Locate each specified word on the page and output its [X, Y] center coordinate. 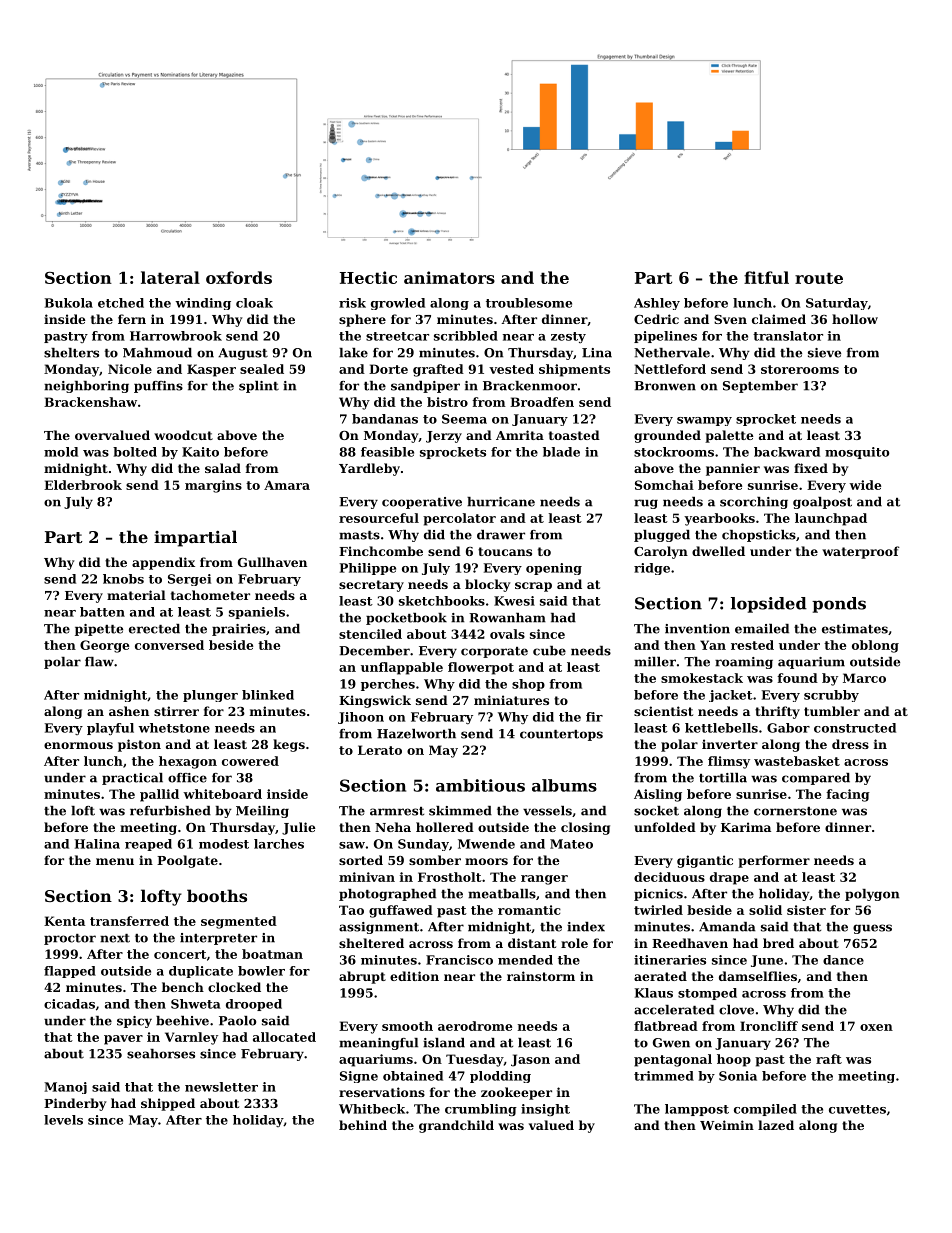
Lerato [380, 750]
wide [865, 485]
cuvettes [857, 1109]
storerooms [800, 369]
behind [363, 1125]
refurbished [170, 811]
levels [63, 1120]
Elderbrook [83, 485]
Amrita [520, 435]
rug [646, 504]
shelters [71, 353]
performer [774, 861]
